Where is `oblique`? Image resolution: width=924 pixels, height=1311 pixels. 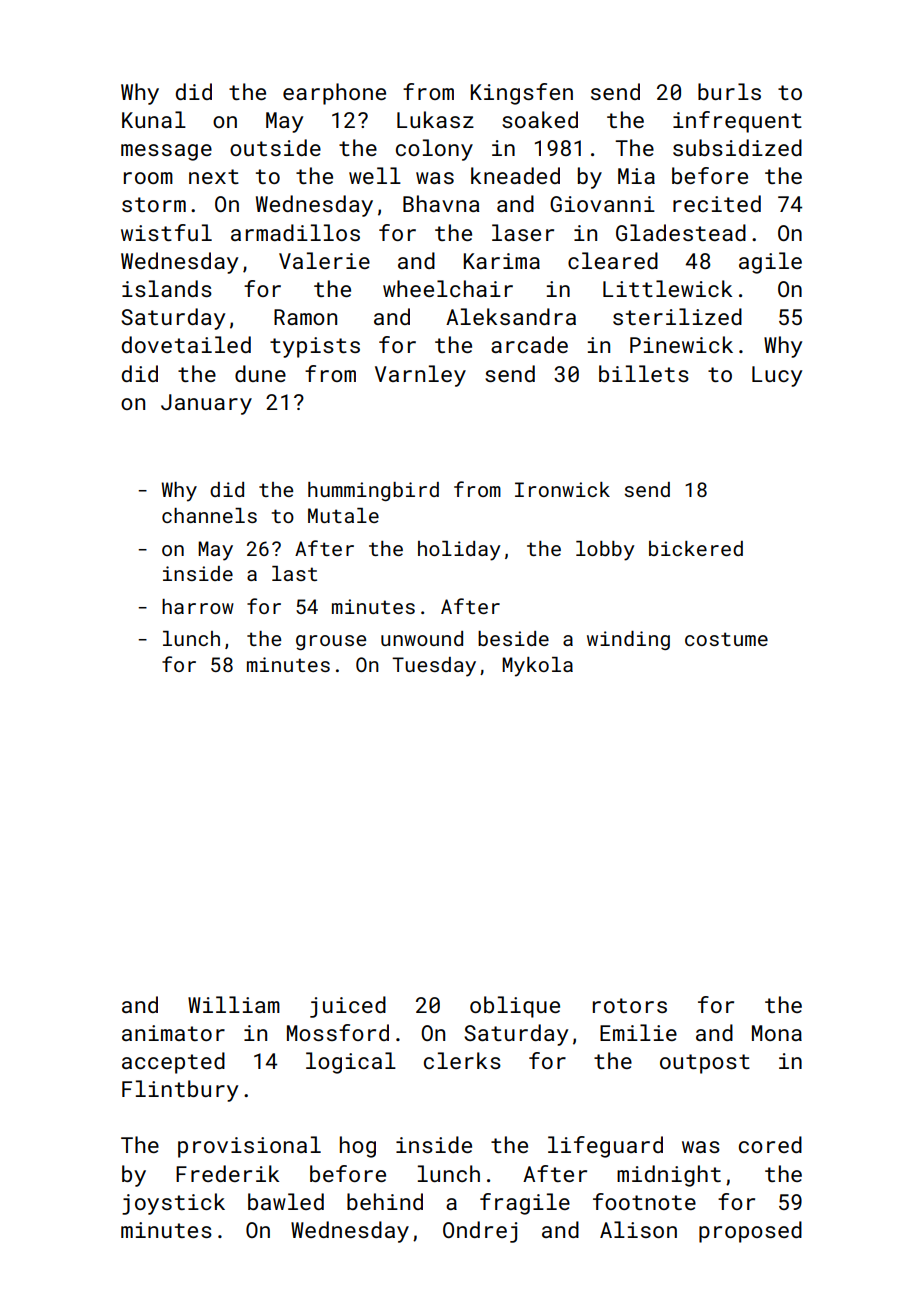 oblique is located at coordinates (515, 1007).
